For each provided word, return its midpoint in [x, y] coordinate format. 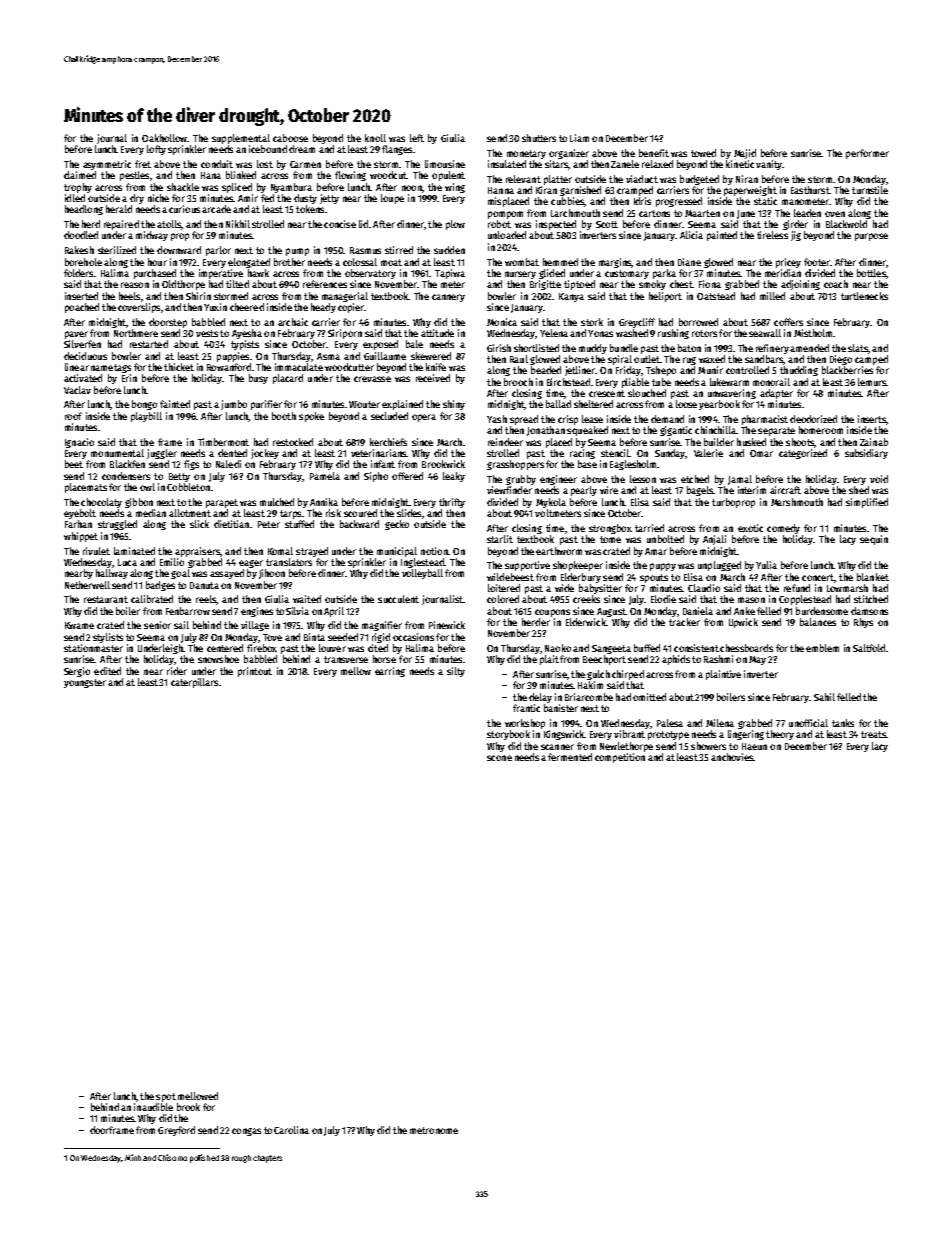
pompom [505, 215]
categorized [803, 454]
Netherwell [87, 585]
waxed [712, 359]
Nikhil [238, 224]
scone [499, 758]
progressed [679, 202]
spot [166, 1097]
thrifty [452, 503]
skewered [431, 356]
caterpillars [194, 683]
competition [620, 758]
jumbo [234, 405]
